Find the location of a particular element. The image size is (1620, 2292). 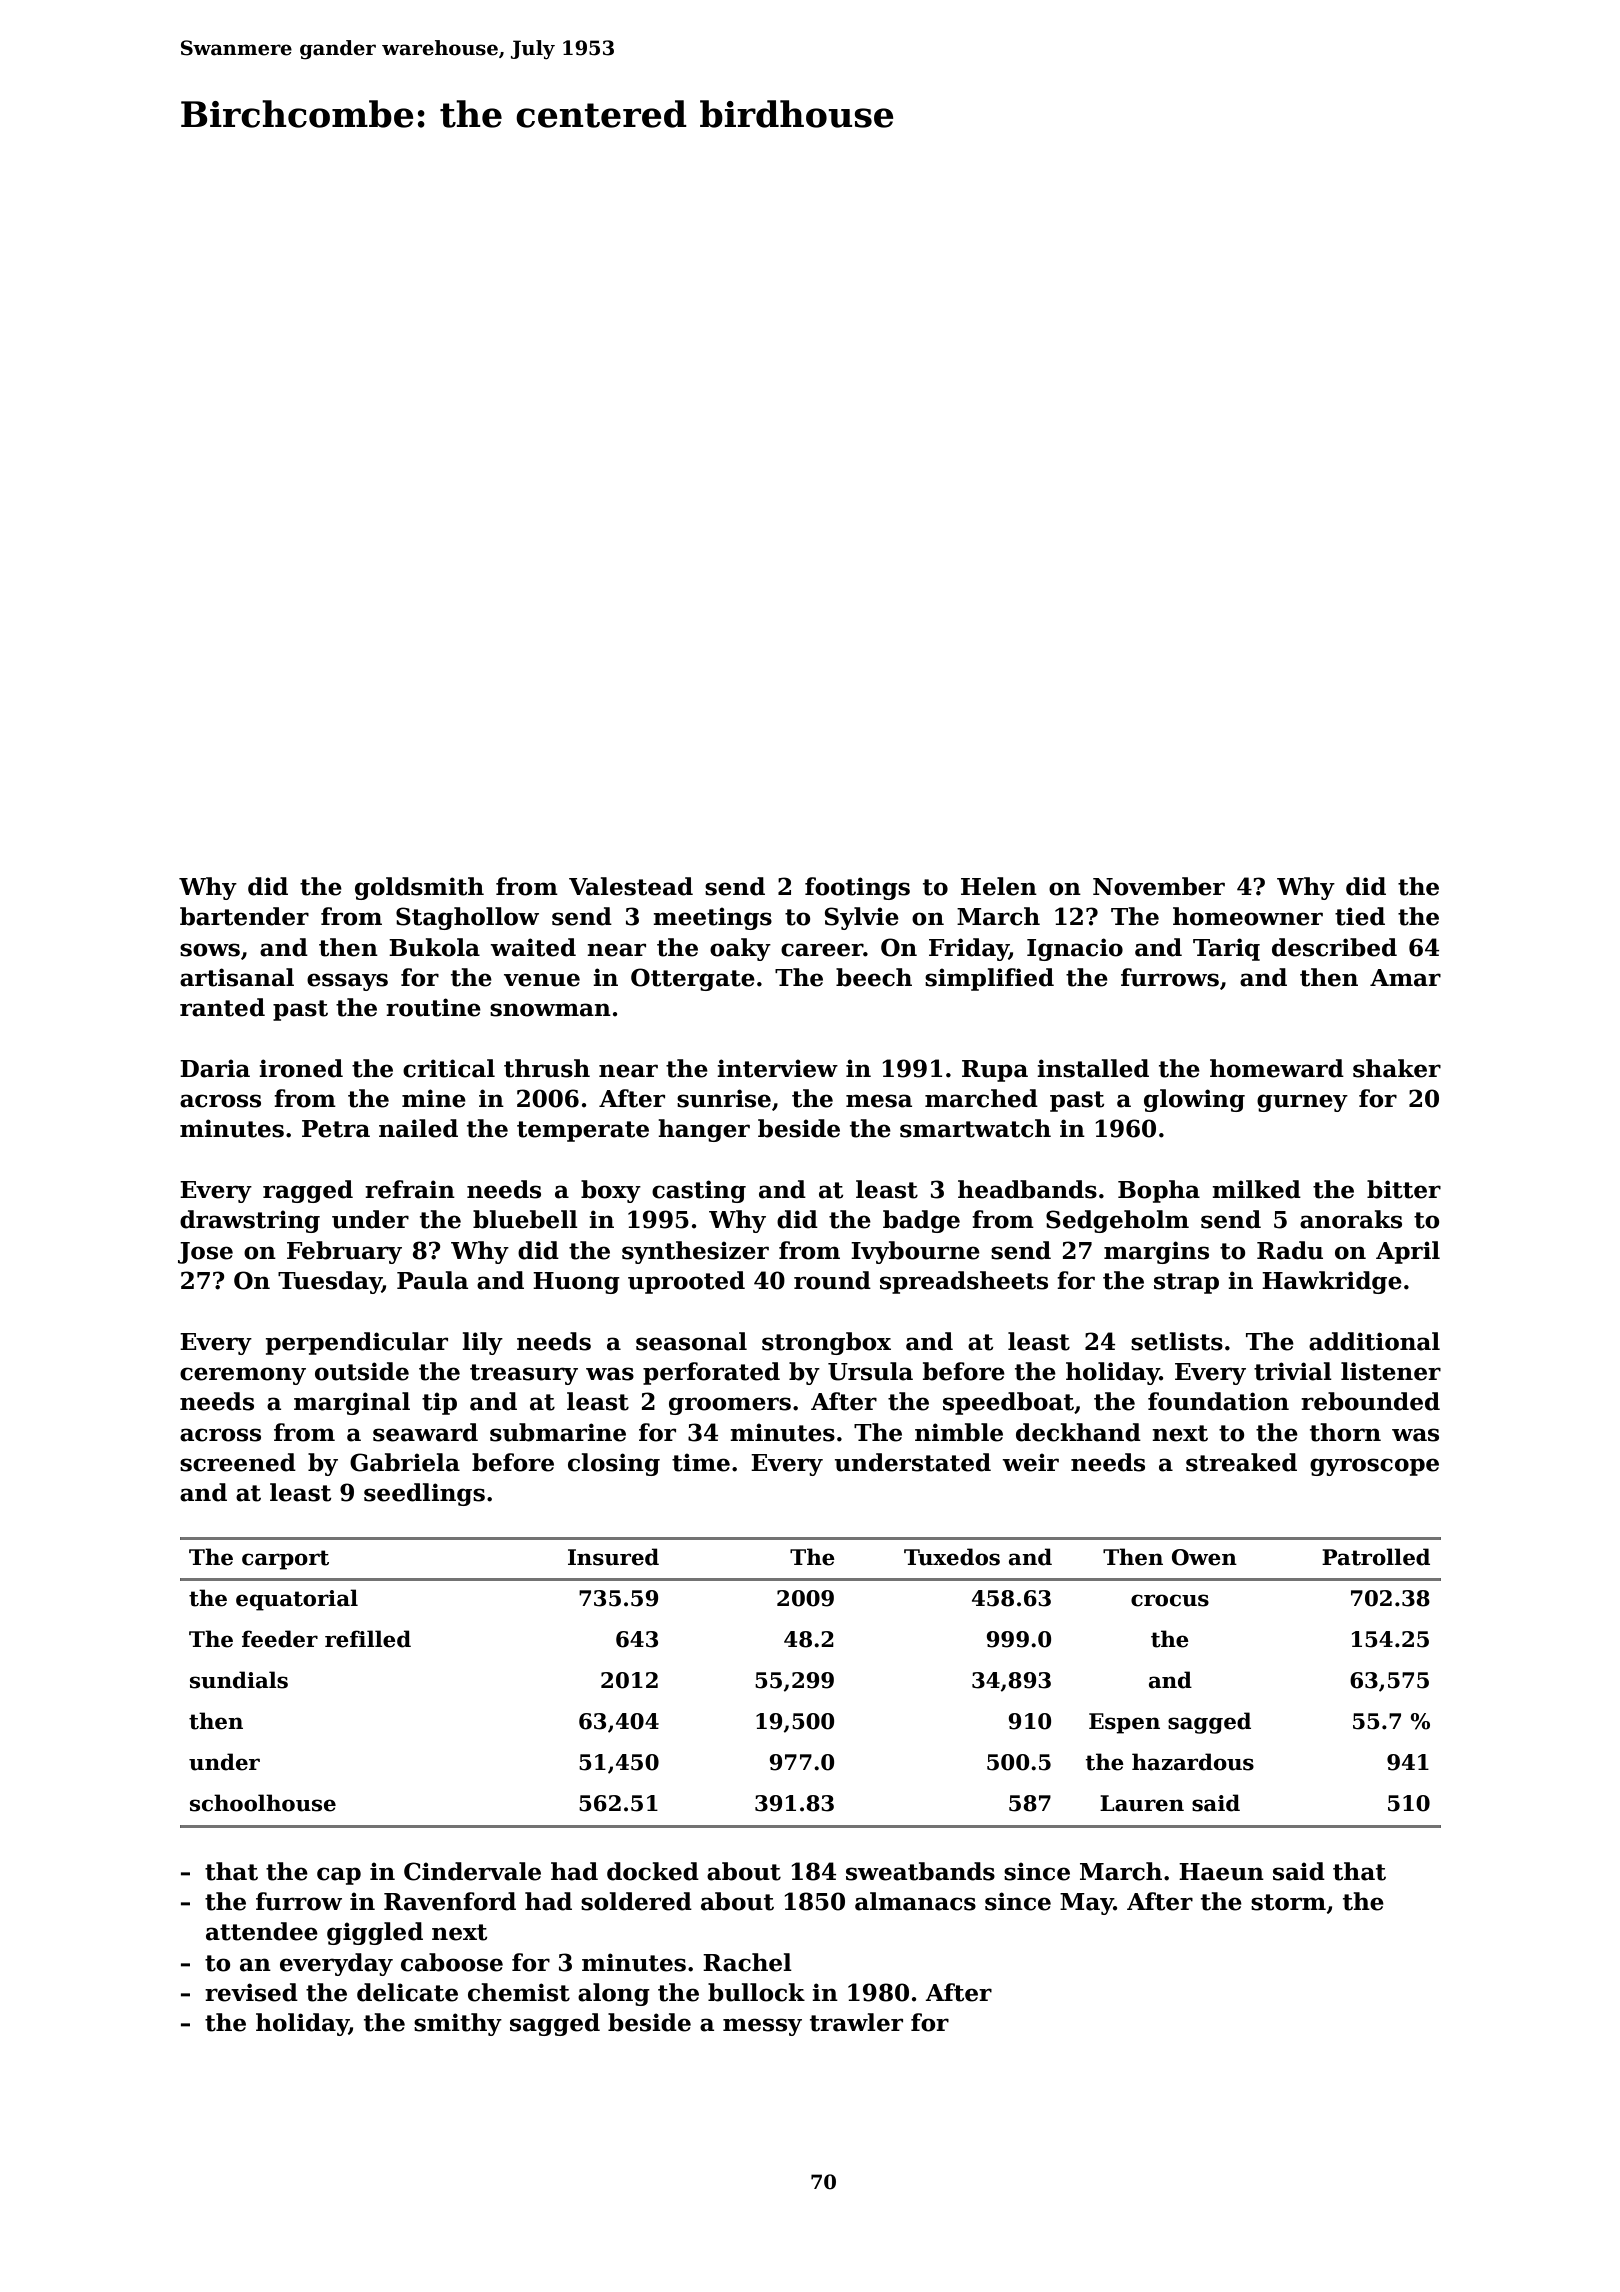

feeder is located at coordinates (280, 1639).
